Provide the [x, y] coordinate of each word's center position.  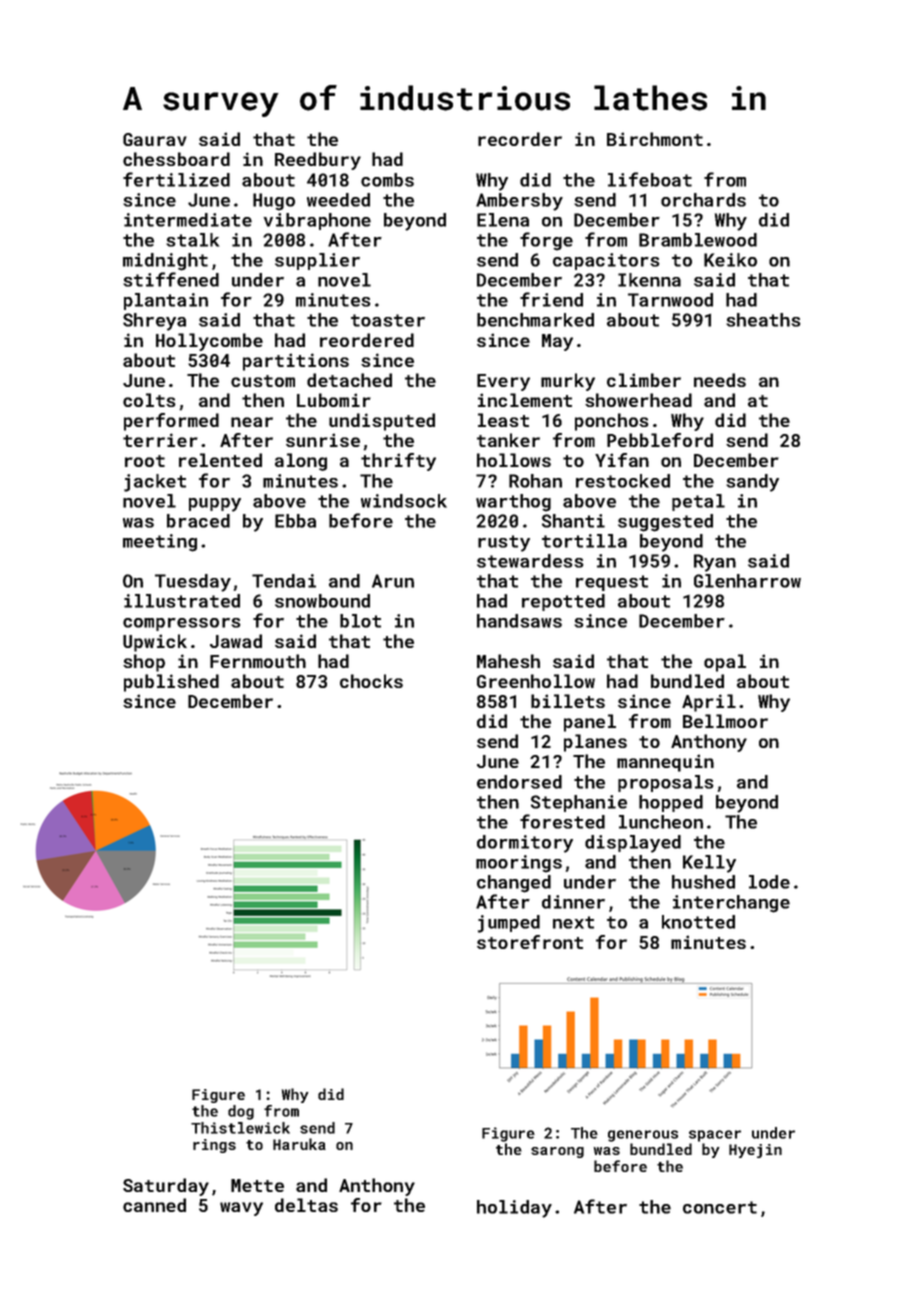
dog [241, 1112]
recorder [520, 139]
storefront [530, 942]
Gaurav [155, 139]
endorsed [519, 782]
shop [144, 663]
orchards [703, 200]
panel [590, 723]
